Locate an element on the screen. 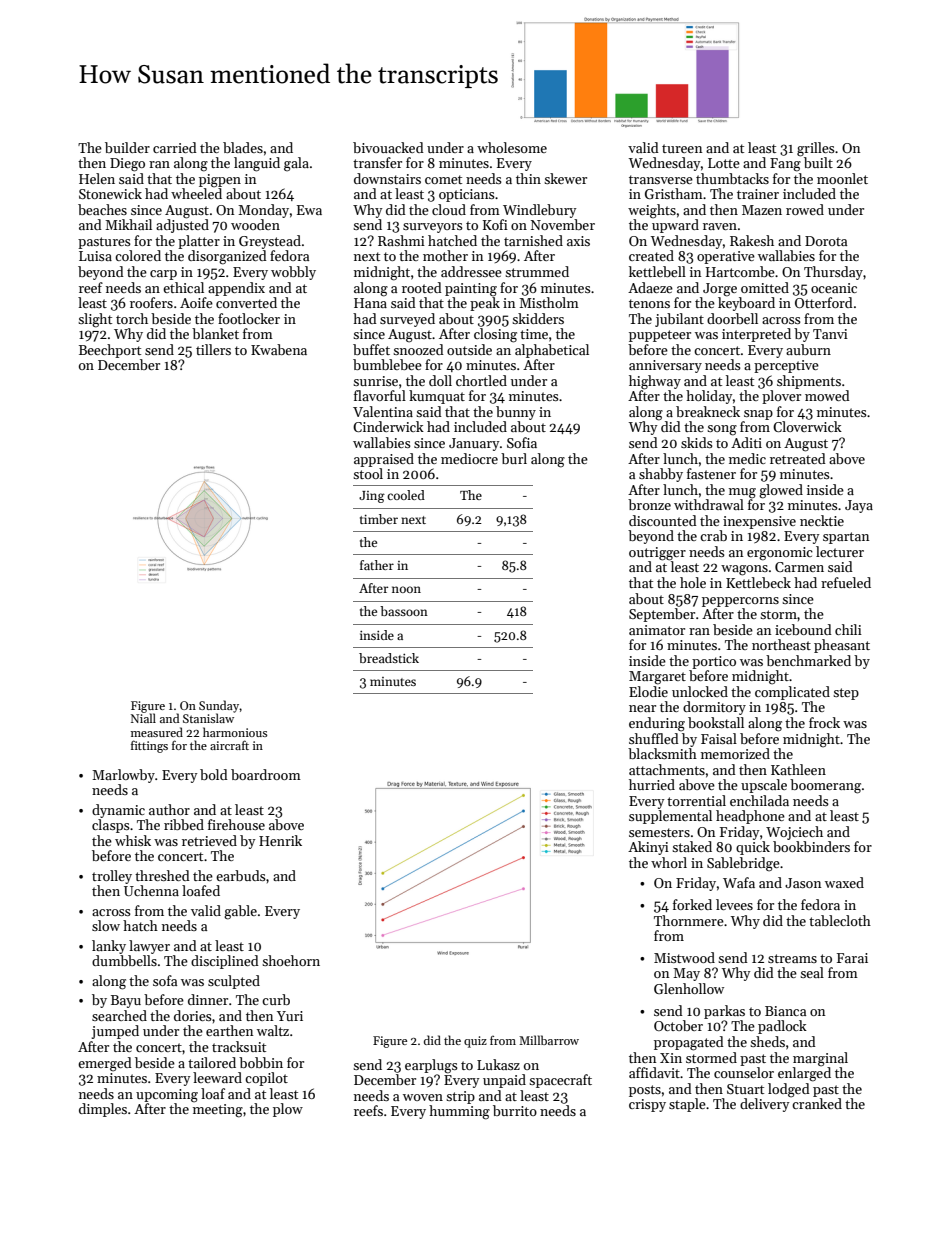 This screenshot has width=952, height=1233. humming is located at coordinates (459, 1112).
